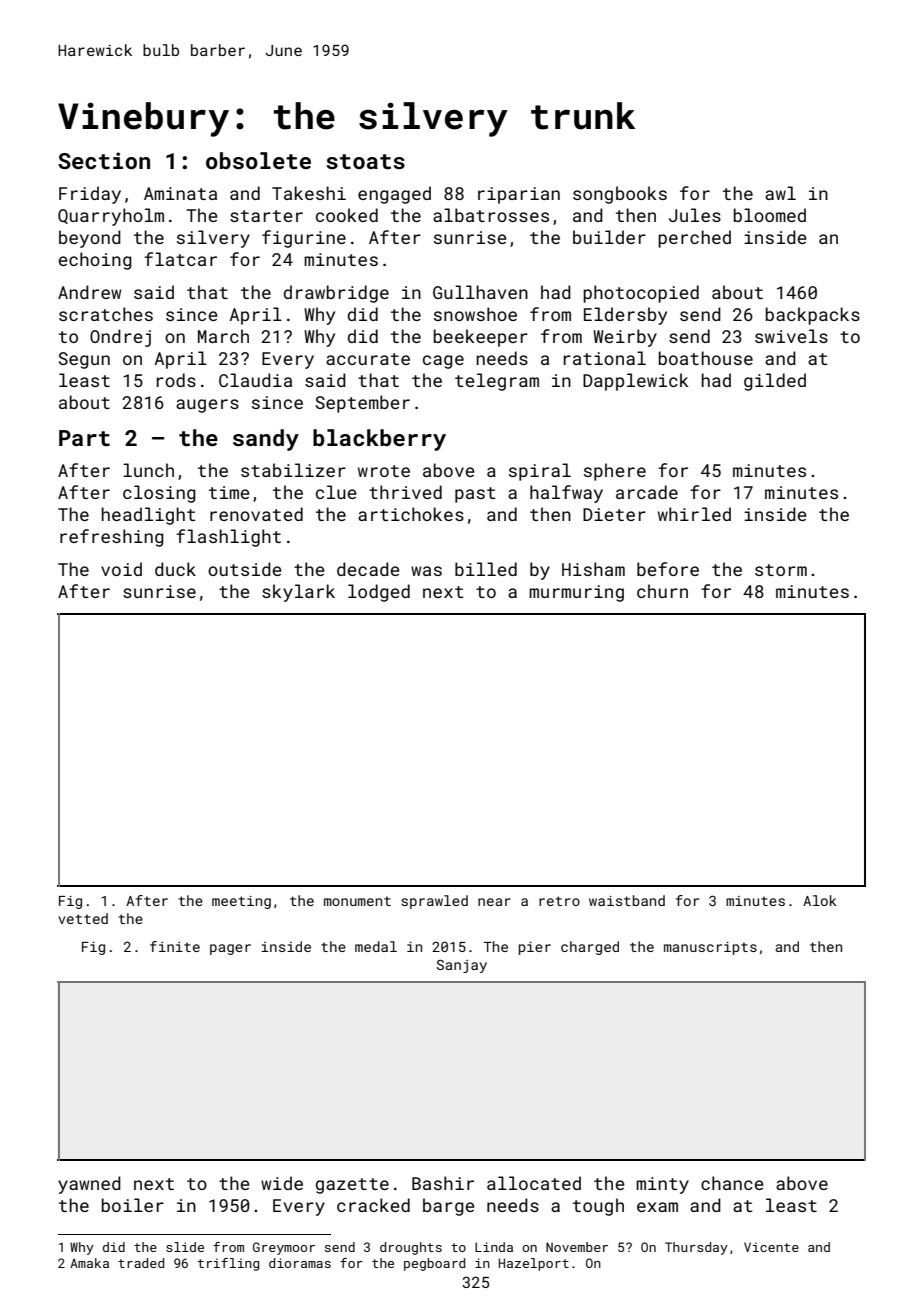 The image size is (924, 1308). What do you see at coordinates (695, 215) in the page?
I see `Jules` at bounding box center [695, 215].
